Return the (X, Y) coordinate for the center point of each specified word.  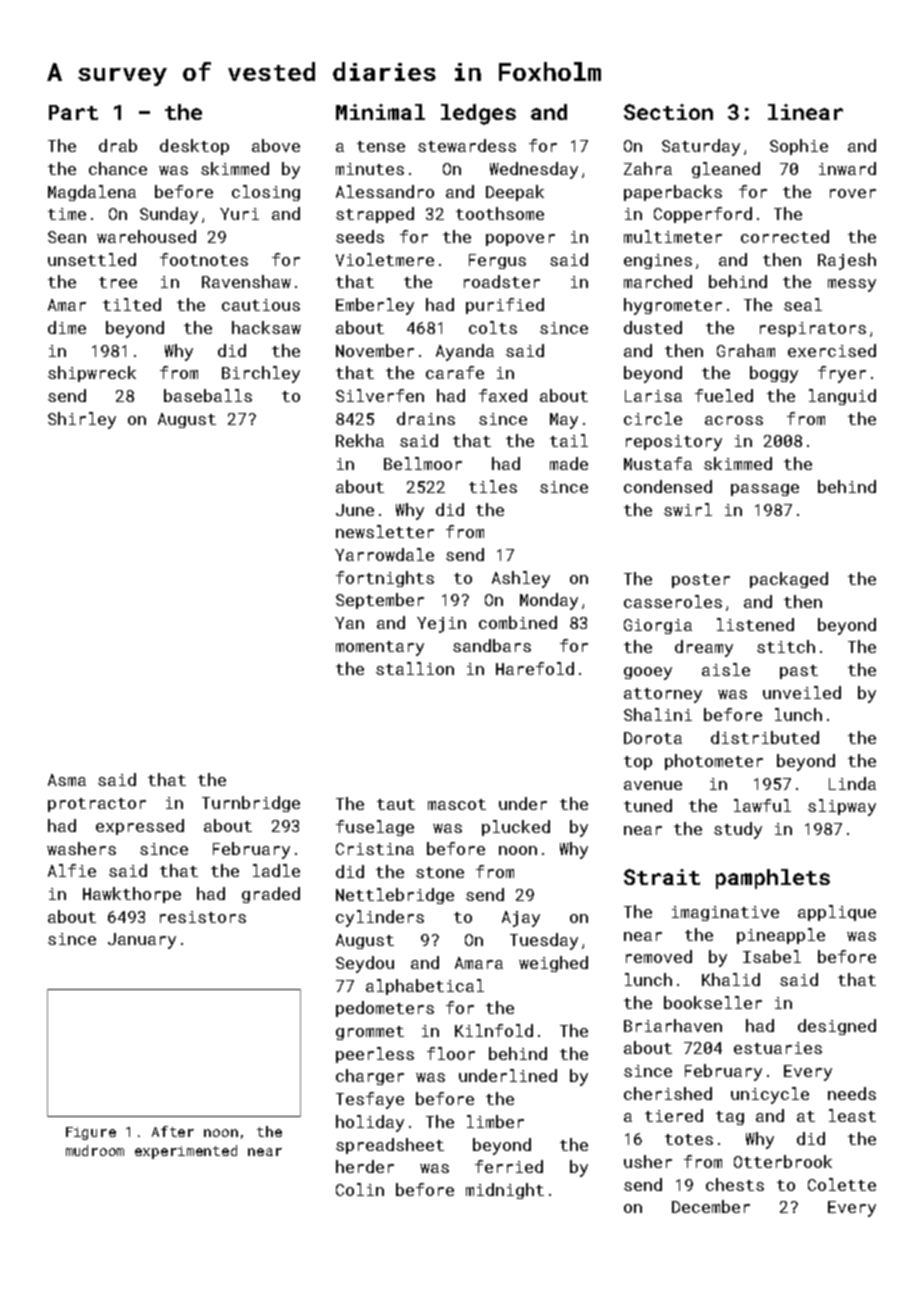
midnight (505, 1191)
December (711, 1206)
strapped (375, 215)
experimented (186, 1152)
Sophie (799, 147)
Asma (67, 780)
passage (765, 490)
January (142, 941)
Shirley (82, 420)
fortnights (385, 579)
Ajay (521, 919)
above (276, 145)
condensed (668, 486)
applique (837, 913)
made (569, 463)
